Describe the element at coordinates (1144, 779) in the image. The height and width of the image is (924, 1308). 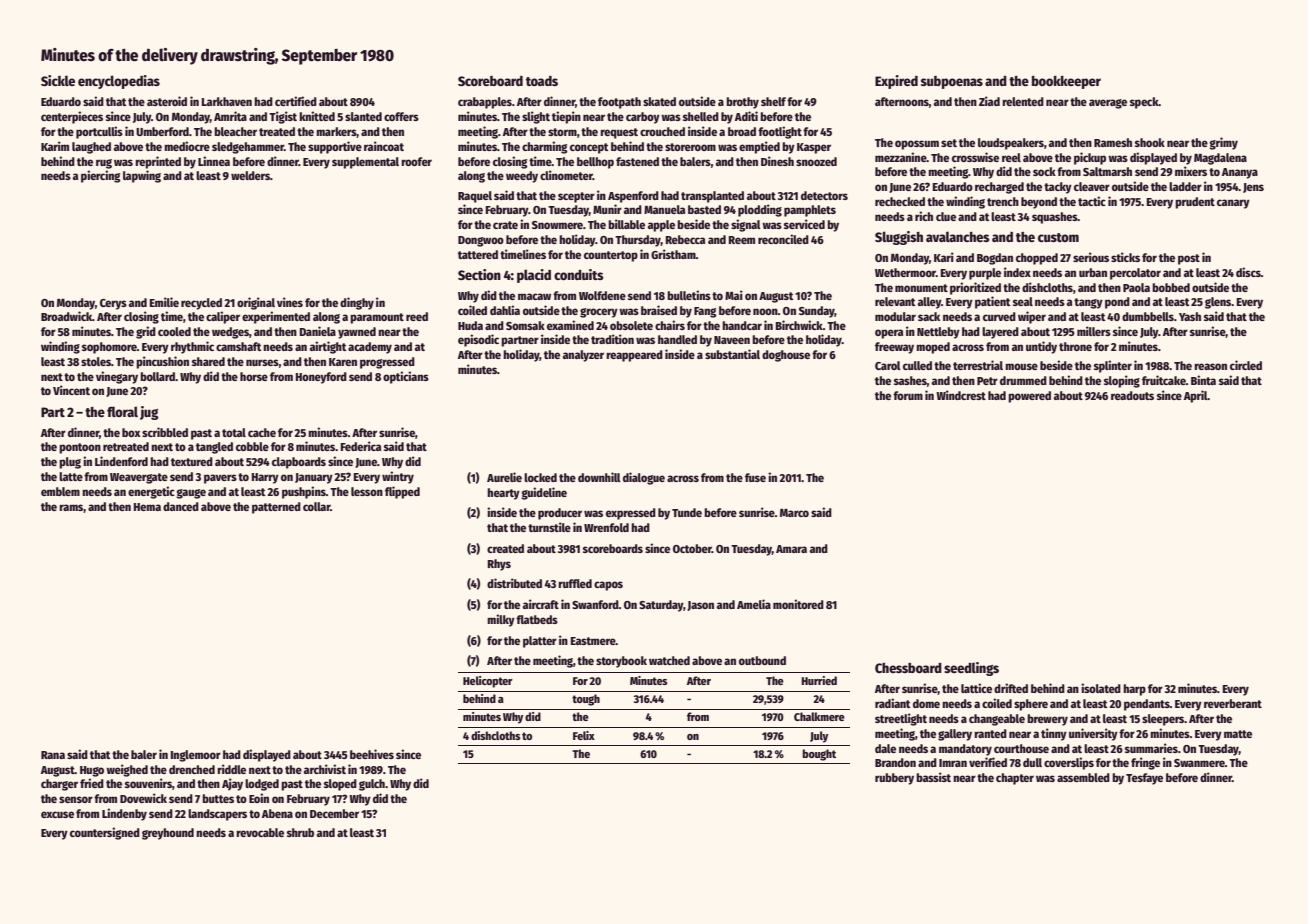
I see `Tesfaye` at that location.
